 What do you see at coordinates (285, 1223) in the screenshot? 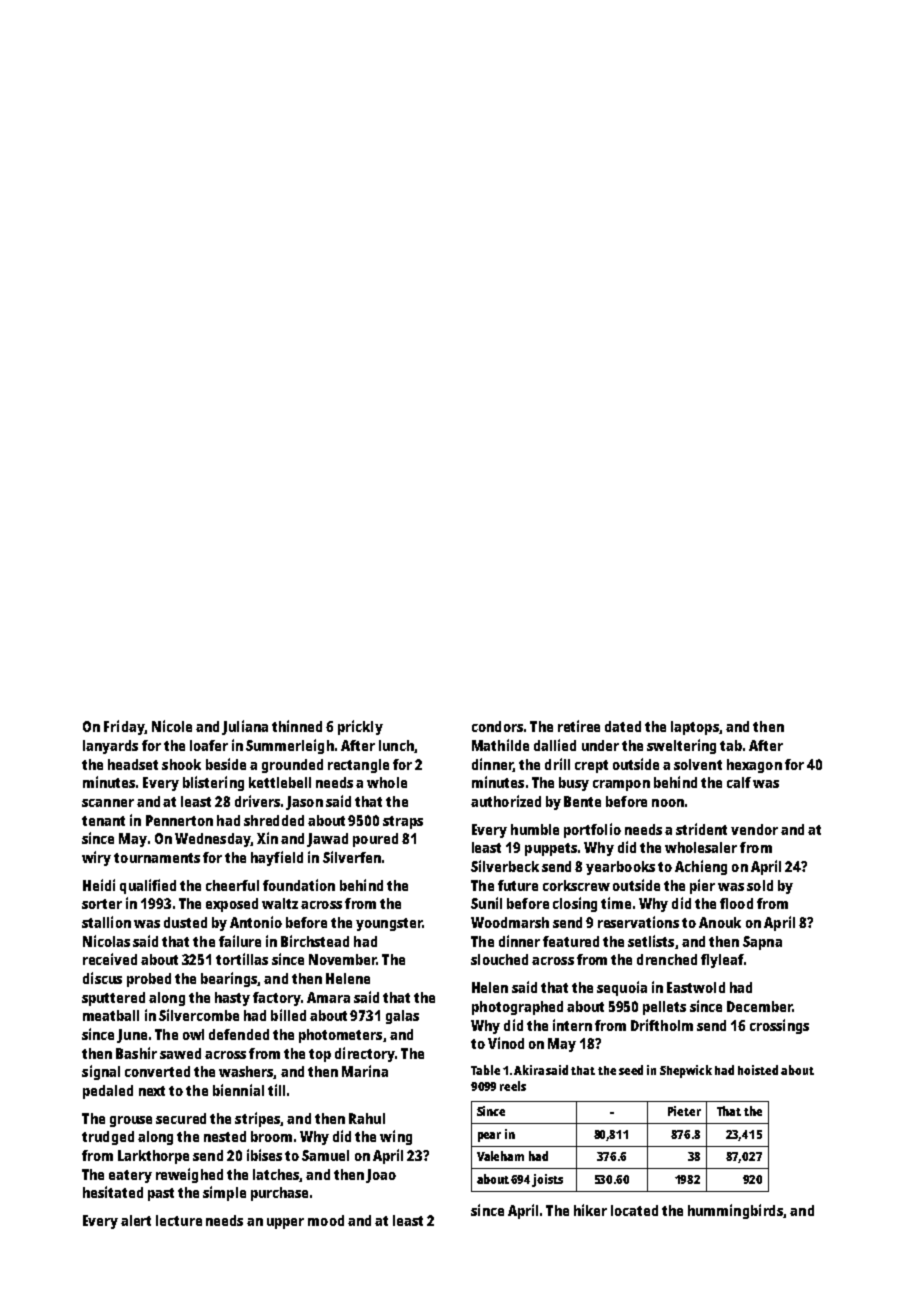
I see `upper` at bounding box center [285, 1223].
